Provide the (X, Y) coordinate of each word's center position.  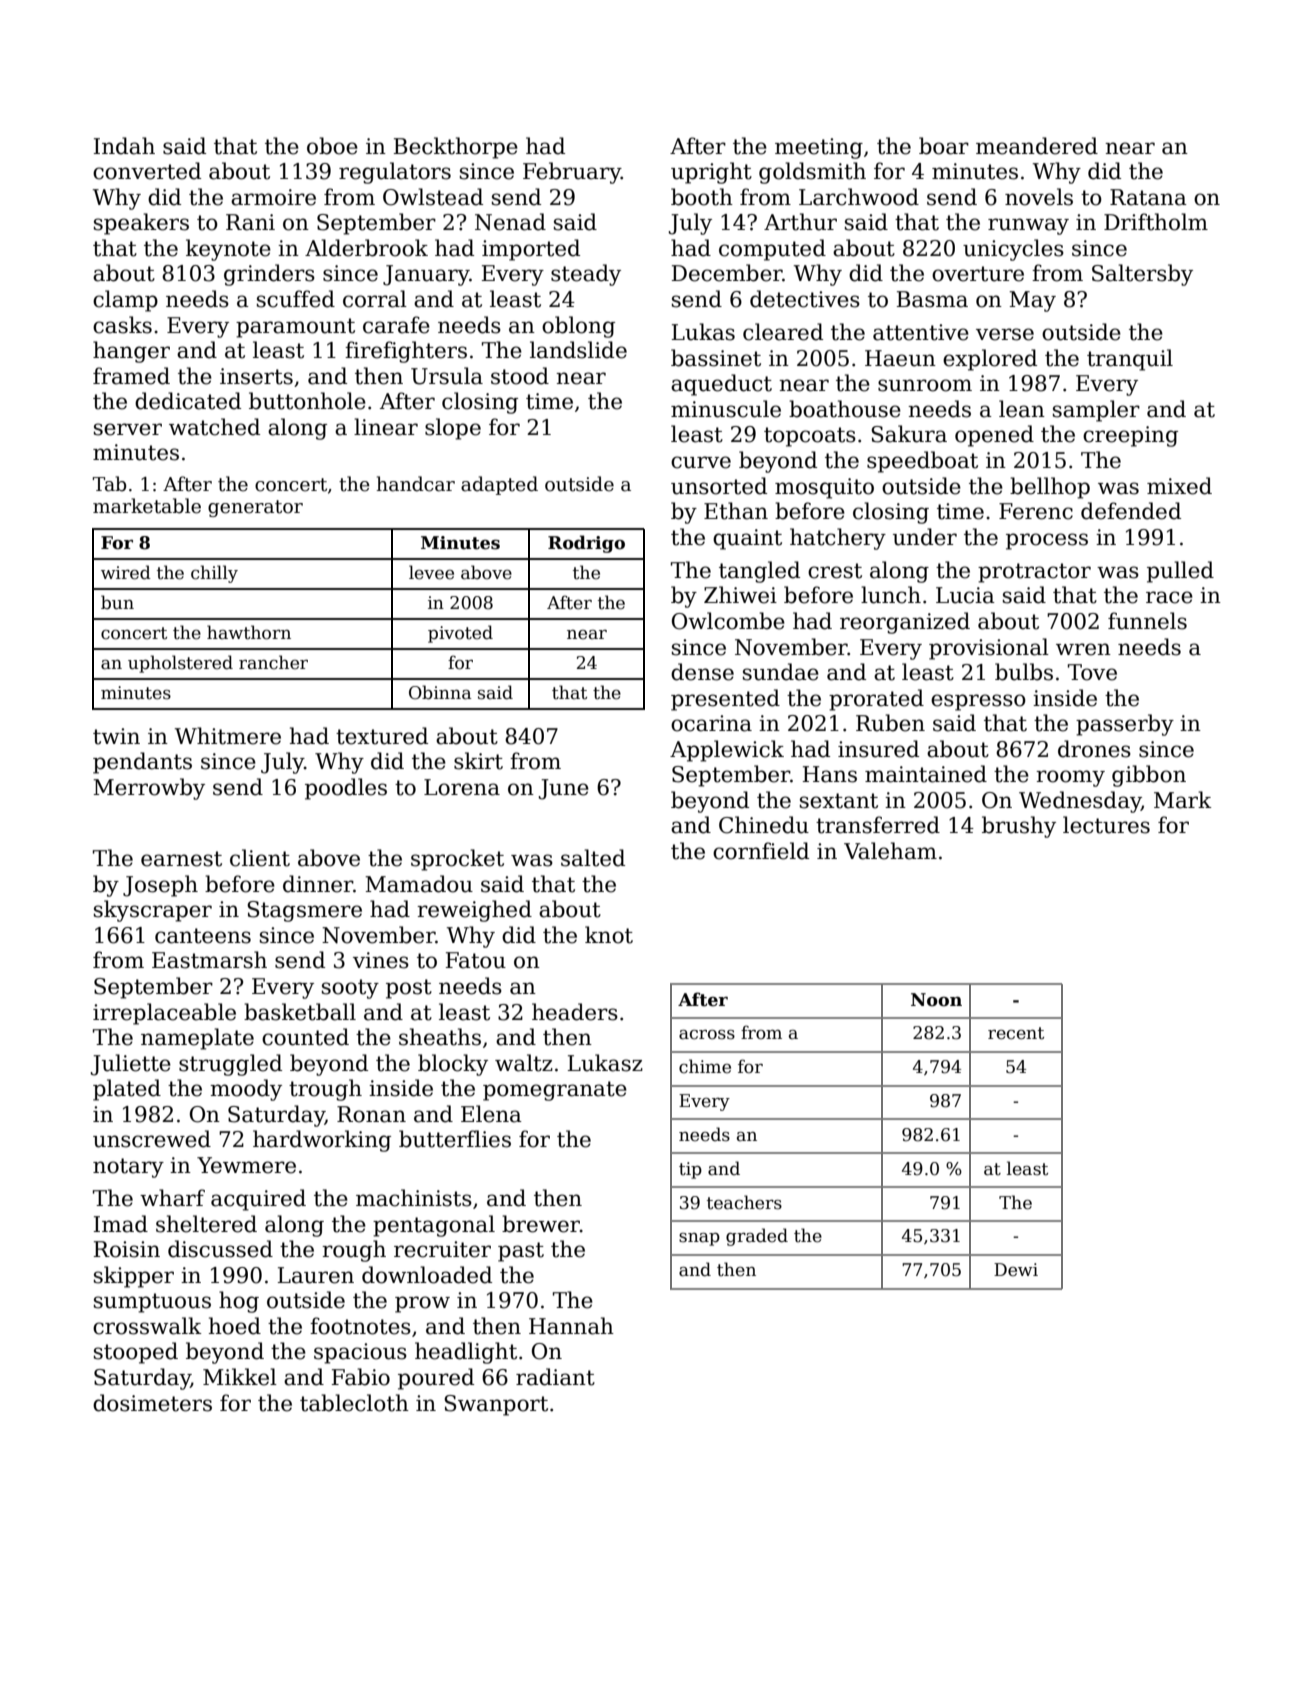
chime (705, 1066)
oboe (332, 146)
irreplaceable (164, 1014)
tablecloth (354, 1403)
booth (702, 197)
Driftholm (1156, 222)
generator (255, 508)
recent (1016, 1033)
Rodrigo (586, 544)
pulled (1180, 572)
